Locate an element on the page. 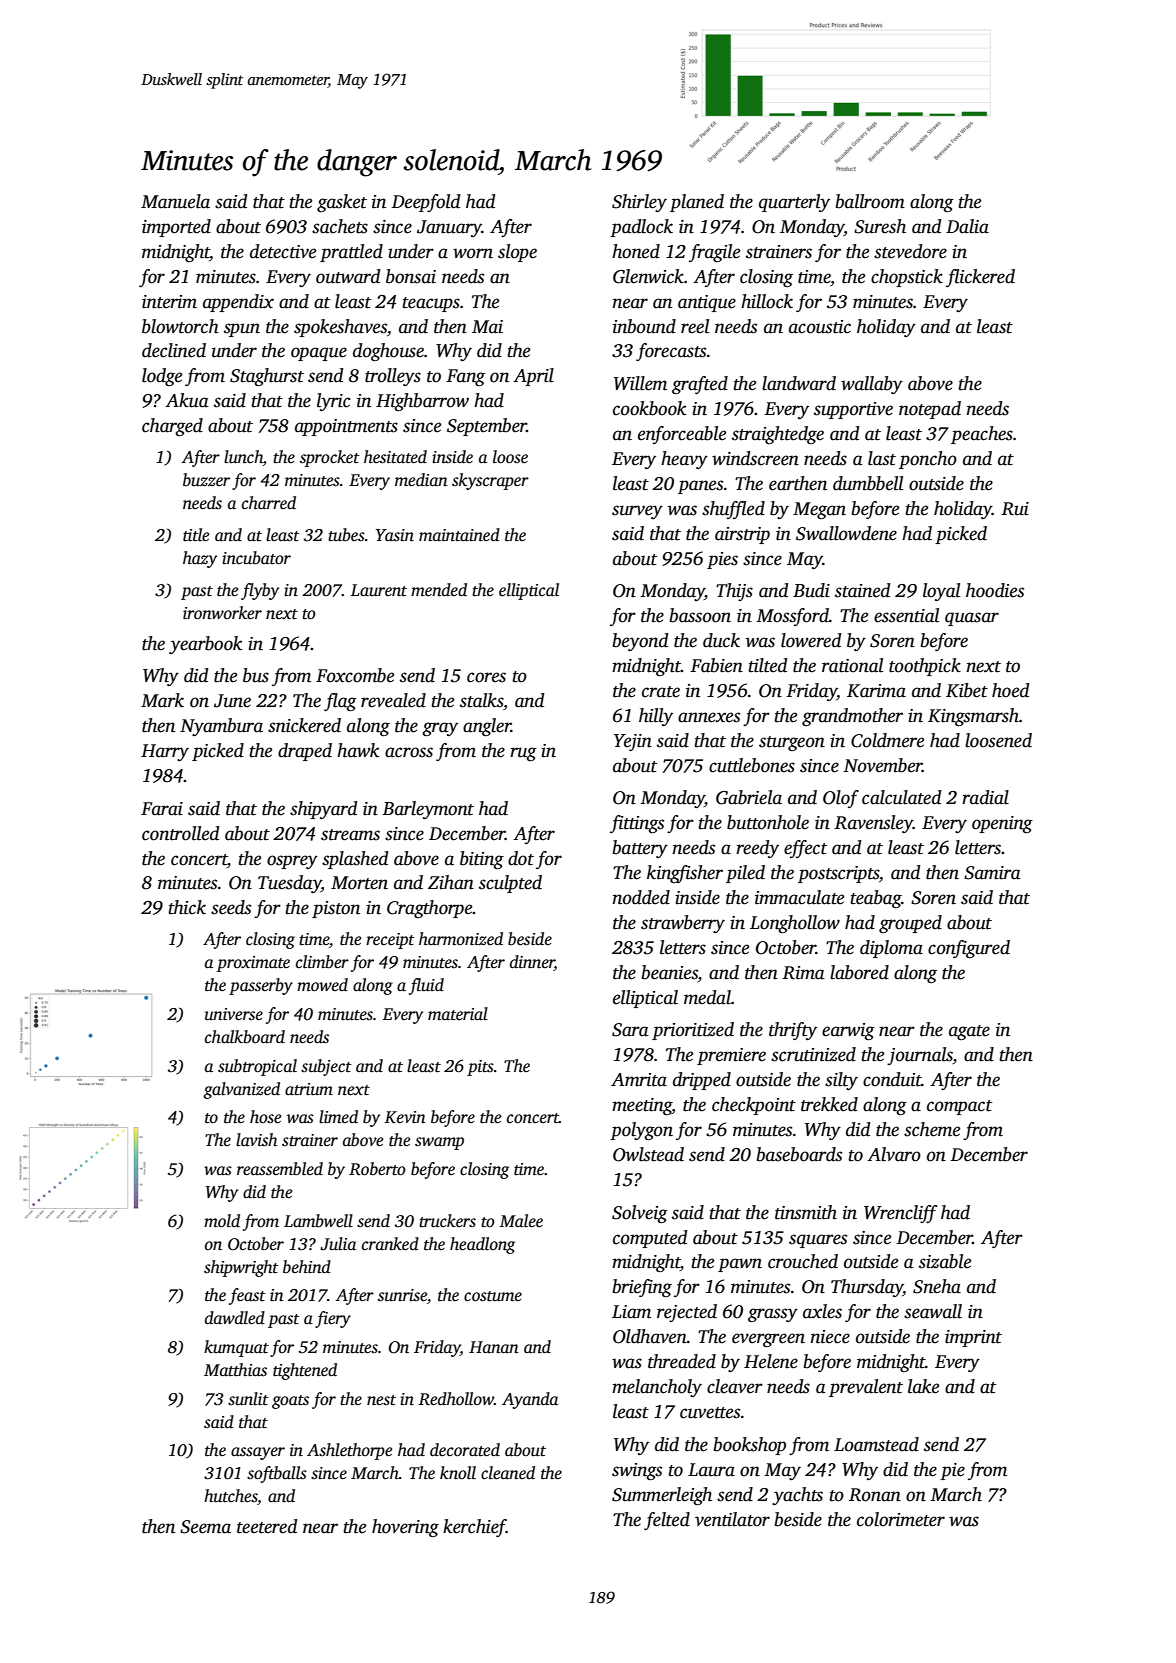  Loamstead is located at coordinates (876, 1444).
